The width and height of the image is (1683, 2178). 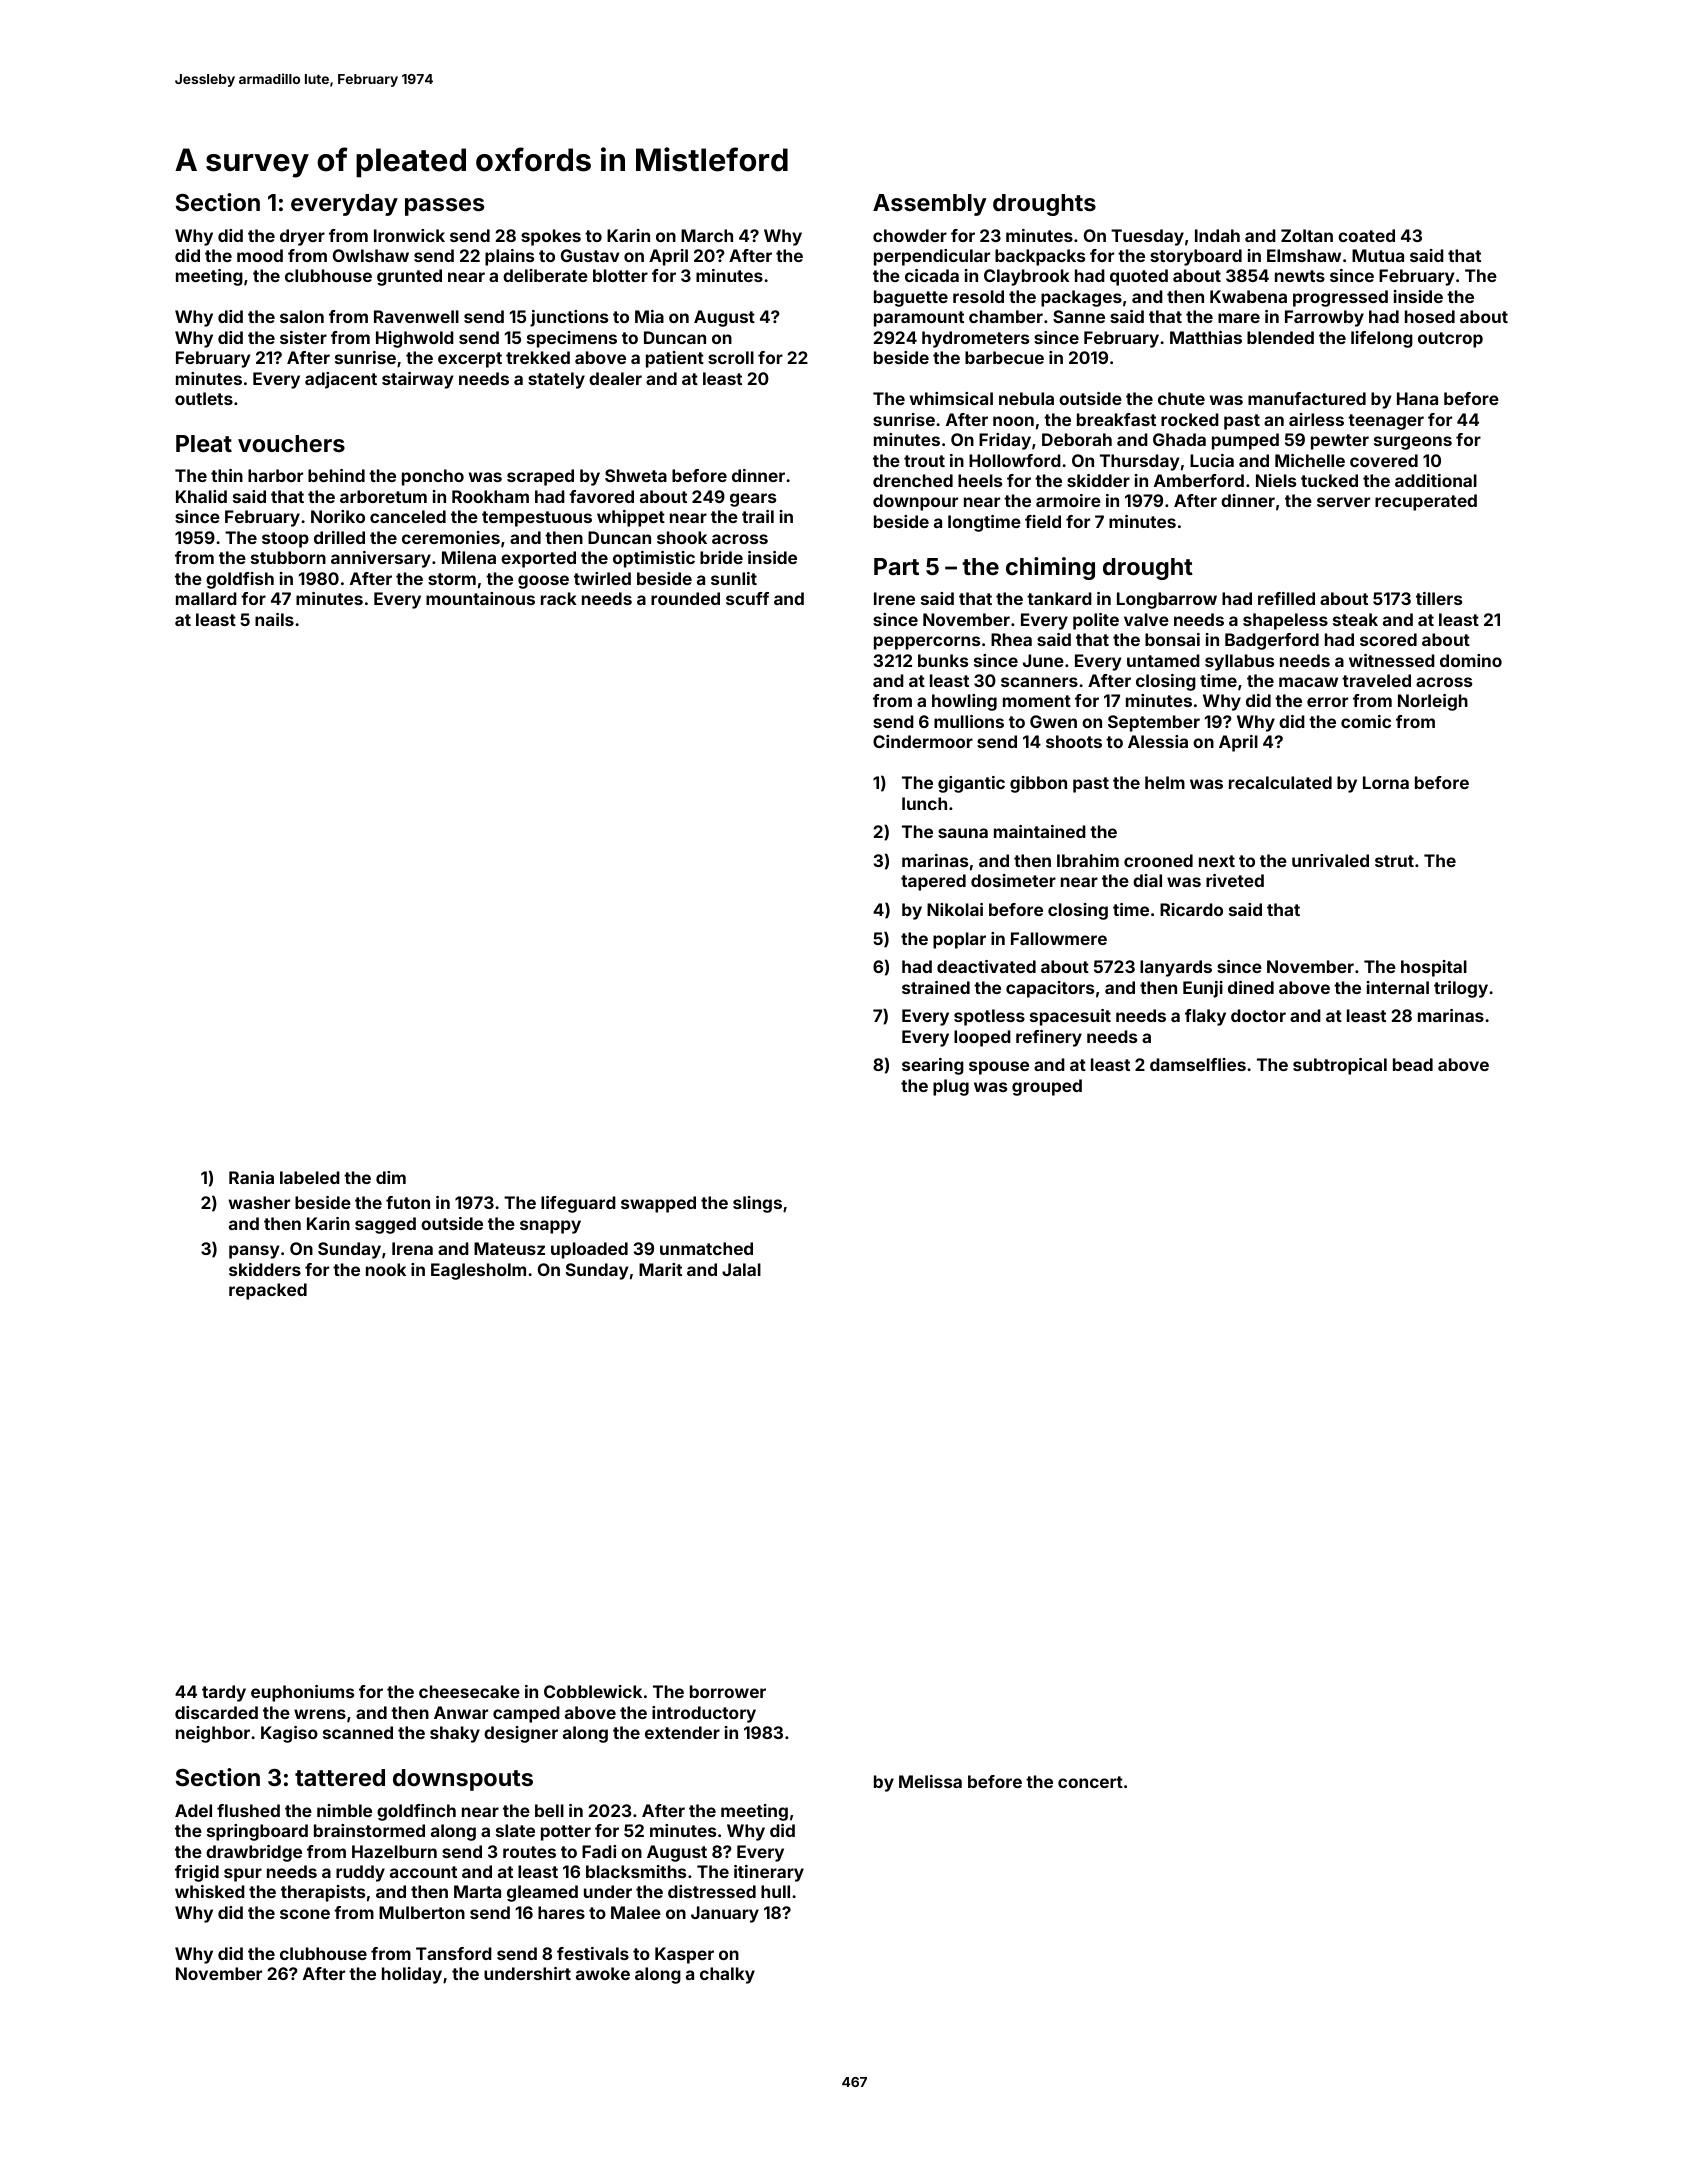 I want to click on peppercorns, so click(x=927, y=643).
